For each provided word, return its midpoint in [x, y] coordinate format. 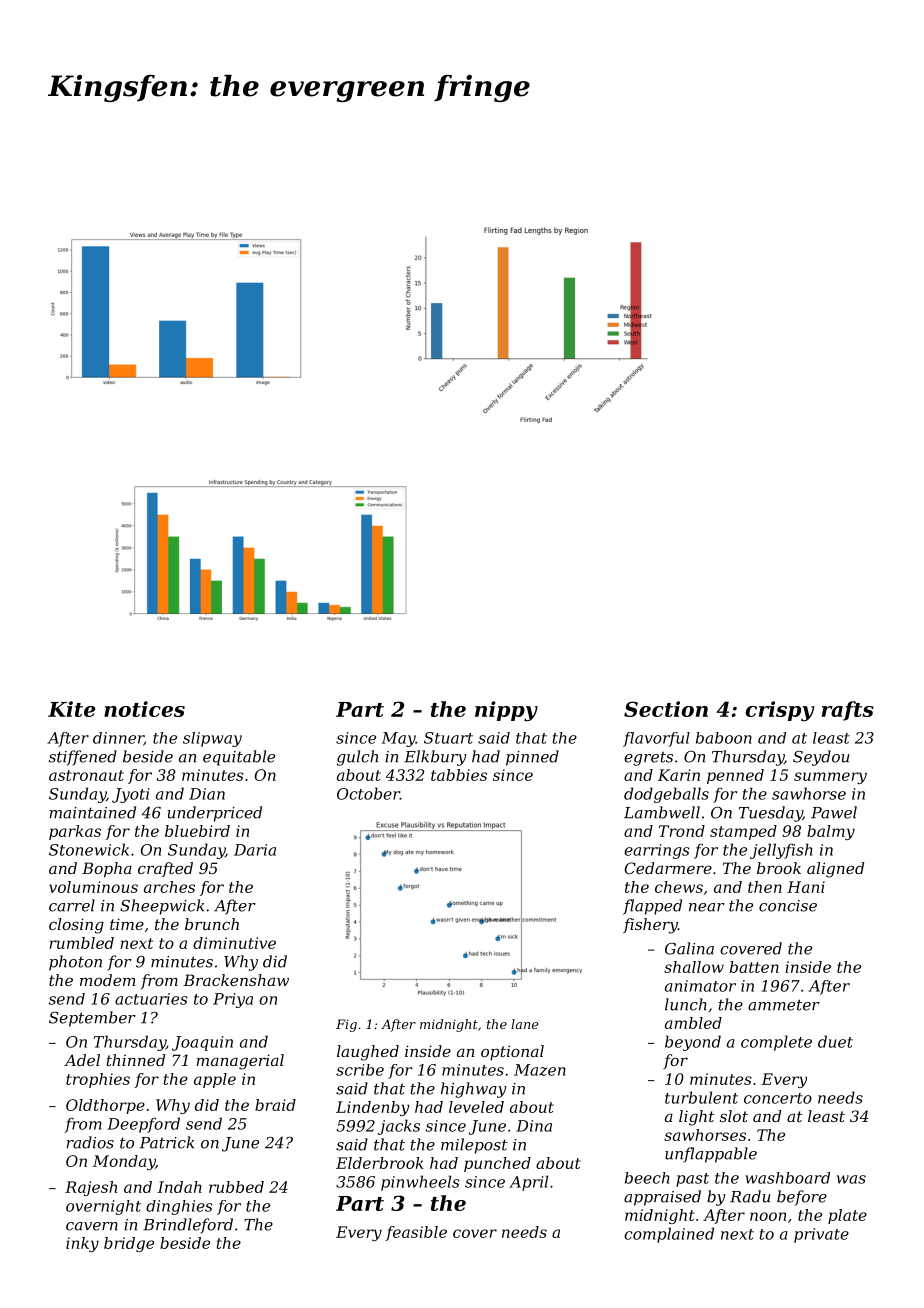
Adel [82, 1060]
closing [76, 926]
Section [666, 709]
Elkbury [435, 758]
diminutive [234, 943]
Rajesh [91, 1188]
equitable [239, 758]
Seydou [821, 758]
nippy [506, 711]
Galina [689, 948]
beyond [693, 1043]
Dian [207, 794]
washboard [787, 1178]
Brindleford [188, 1226]
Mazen [540, 1070]
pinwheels [420, 1183]
